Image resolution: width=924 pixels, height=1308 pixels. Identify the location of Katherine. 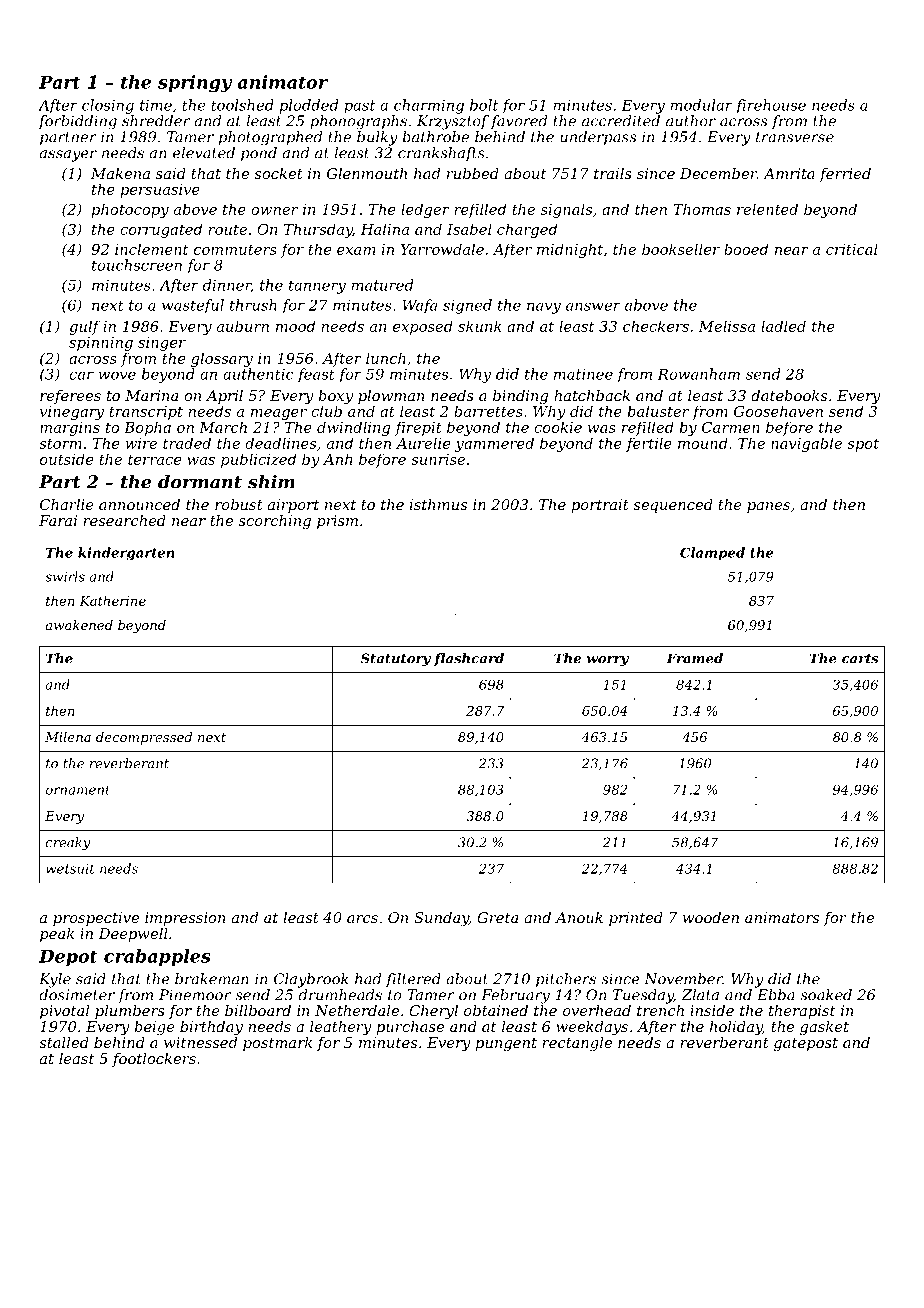
(112, 600).
